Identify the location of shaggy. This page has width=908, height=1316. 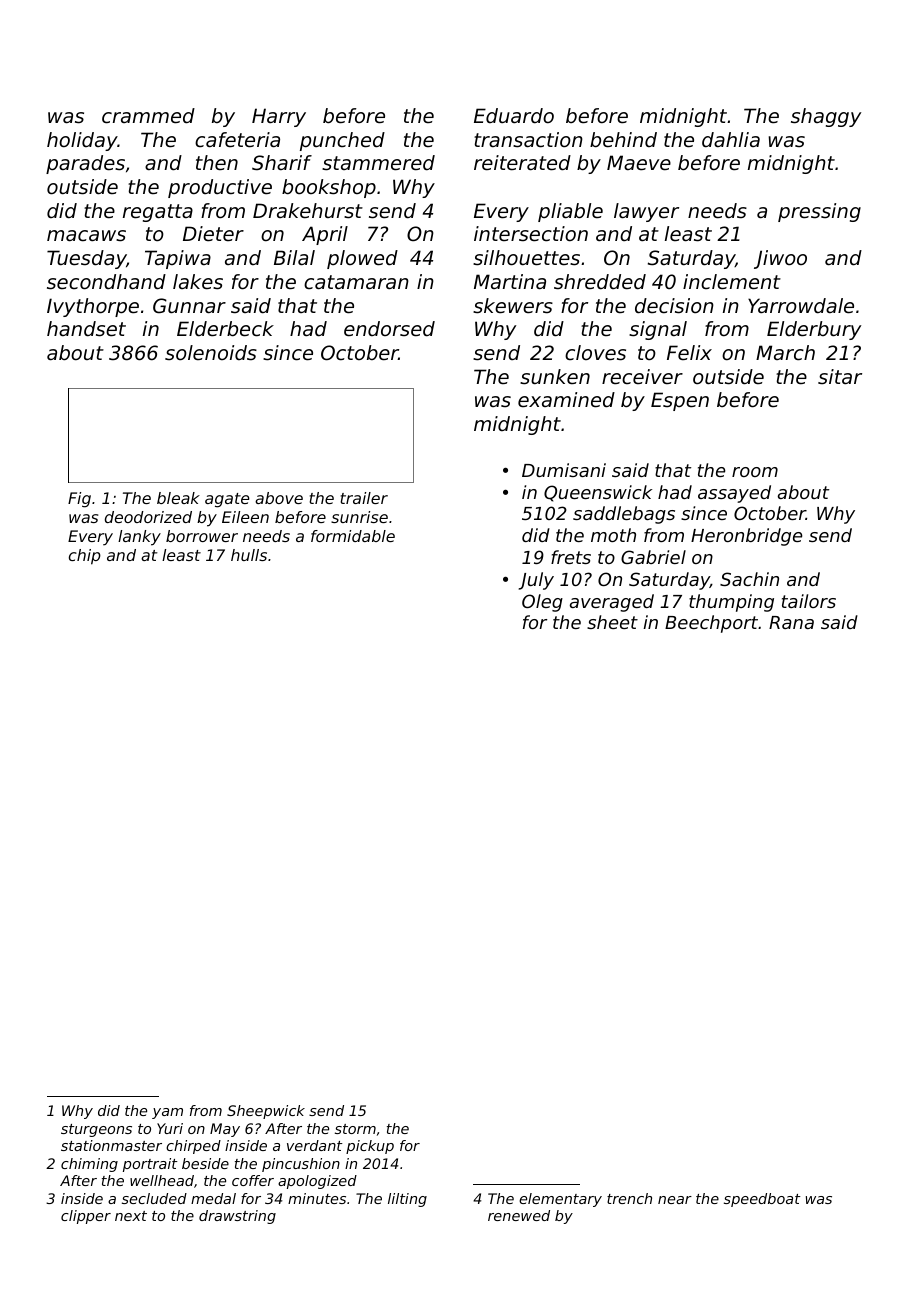
(826, 117).
